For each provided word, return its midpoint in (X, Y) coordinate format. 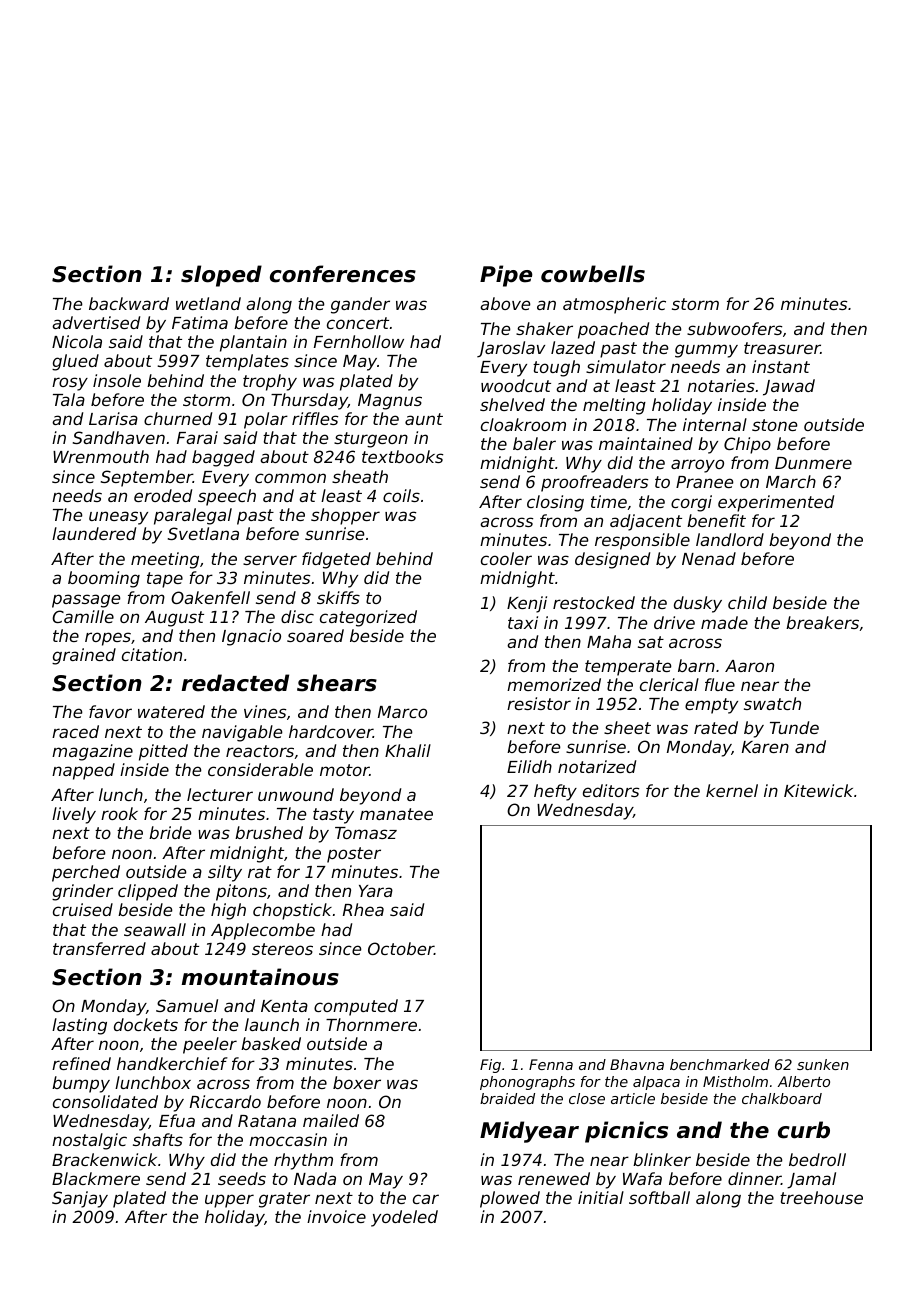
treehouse (821, 1197)
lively (74, 815)
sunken (823, 1064)
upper (229, 1201)
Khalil (408, 750)
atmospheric (614, 305)
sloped (221, 276)
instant (781, 366)
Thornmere (371, 1024)
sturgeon (371, 440)
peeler (210, 1045)
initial (601, 1197)
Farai (197, 437)
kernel (732, 790)
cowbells (593, 274)
